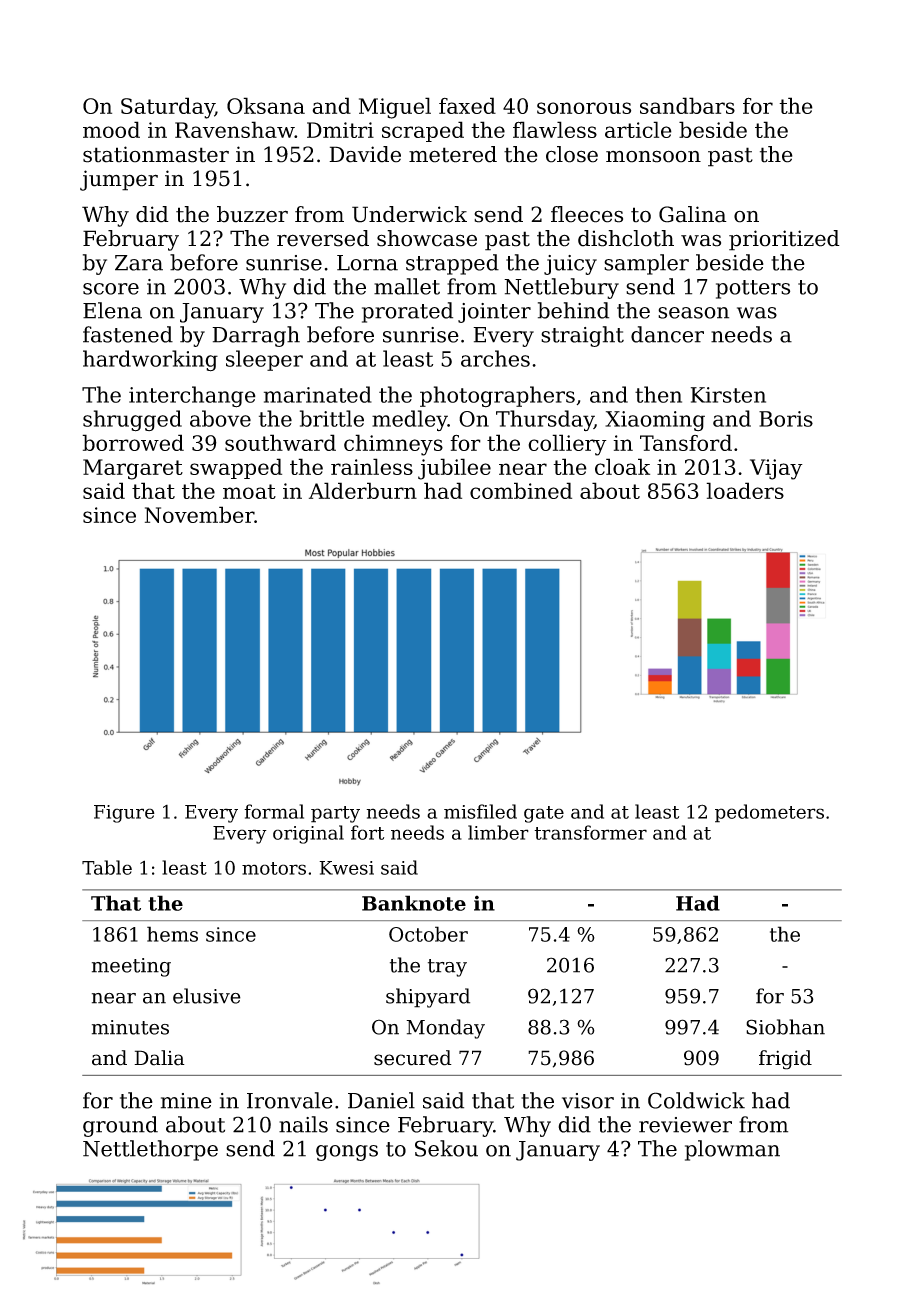  Describe the element at coordinates (638, 129) in the screenshot. I see `article` at that location.
